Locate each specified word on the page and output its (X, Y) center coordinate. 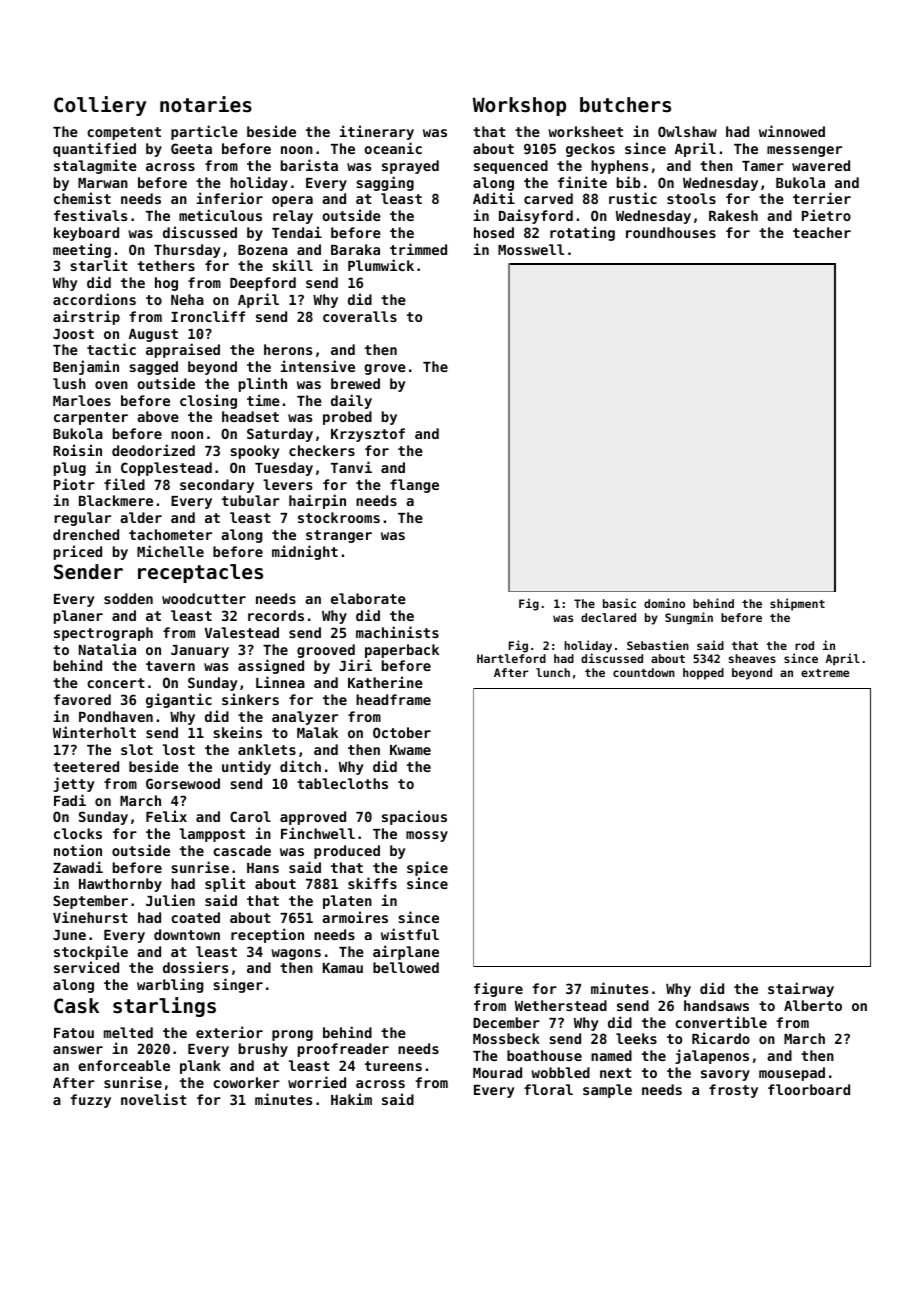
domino (664, 603)
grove (385, 369)
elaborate (368, 598)
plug (70, 469)
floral (548, 1089)
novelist (154, 1099)
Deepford (263, 284)
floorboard (809, 1089)
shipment (797, 604)
